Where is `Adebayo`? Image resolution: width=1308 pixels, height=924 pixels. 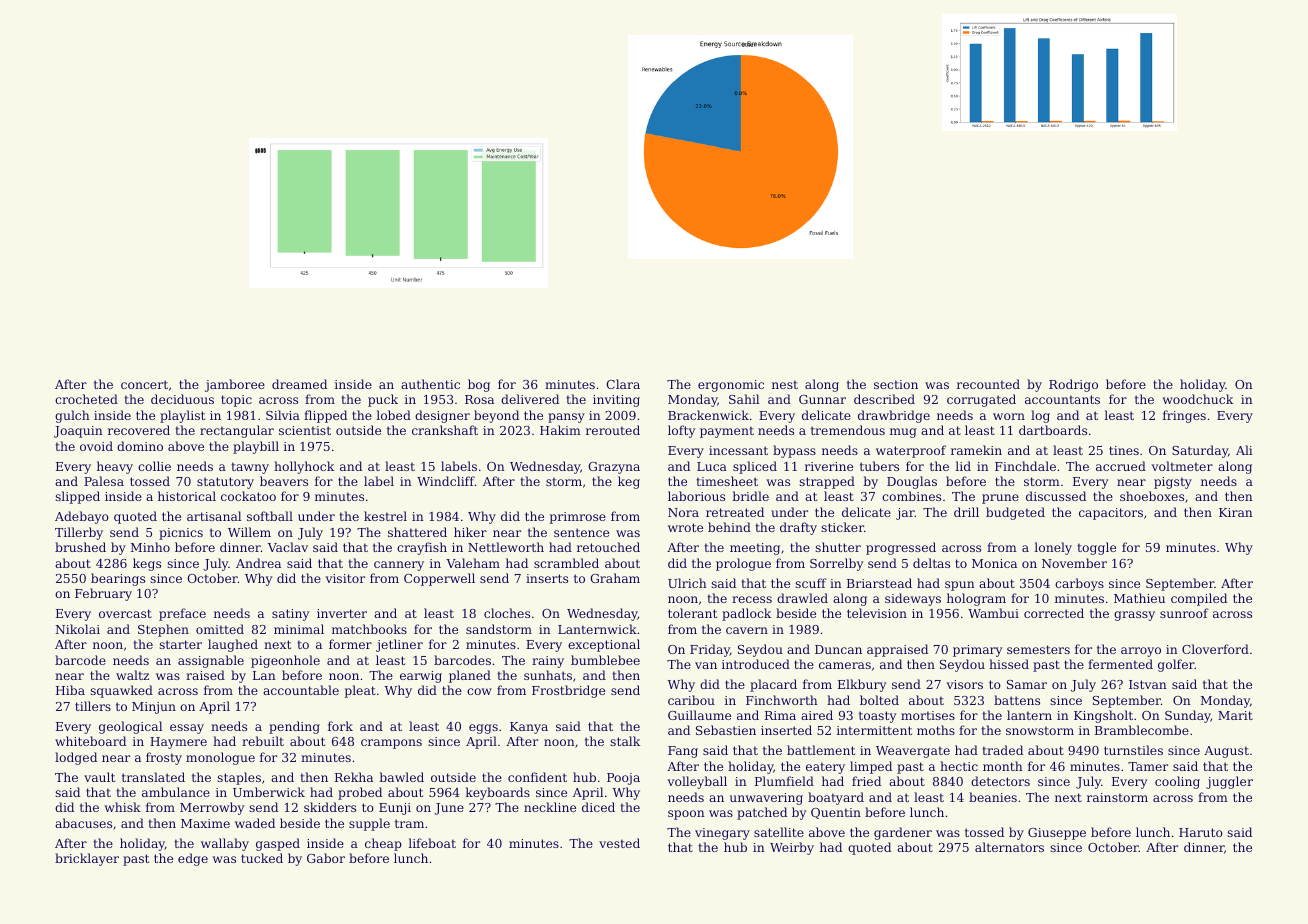 Adebayo is located at coordinates (82, 517).
